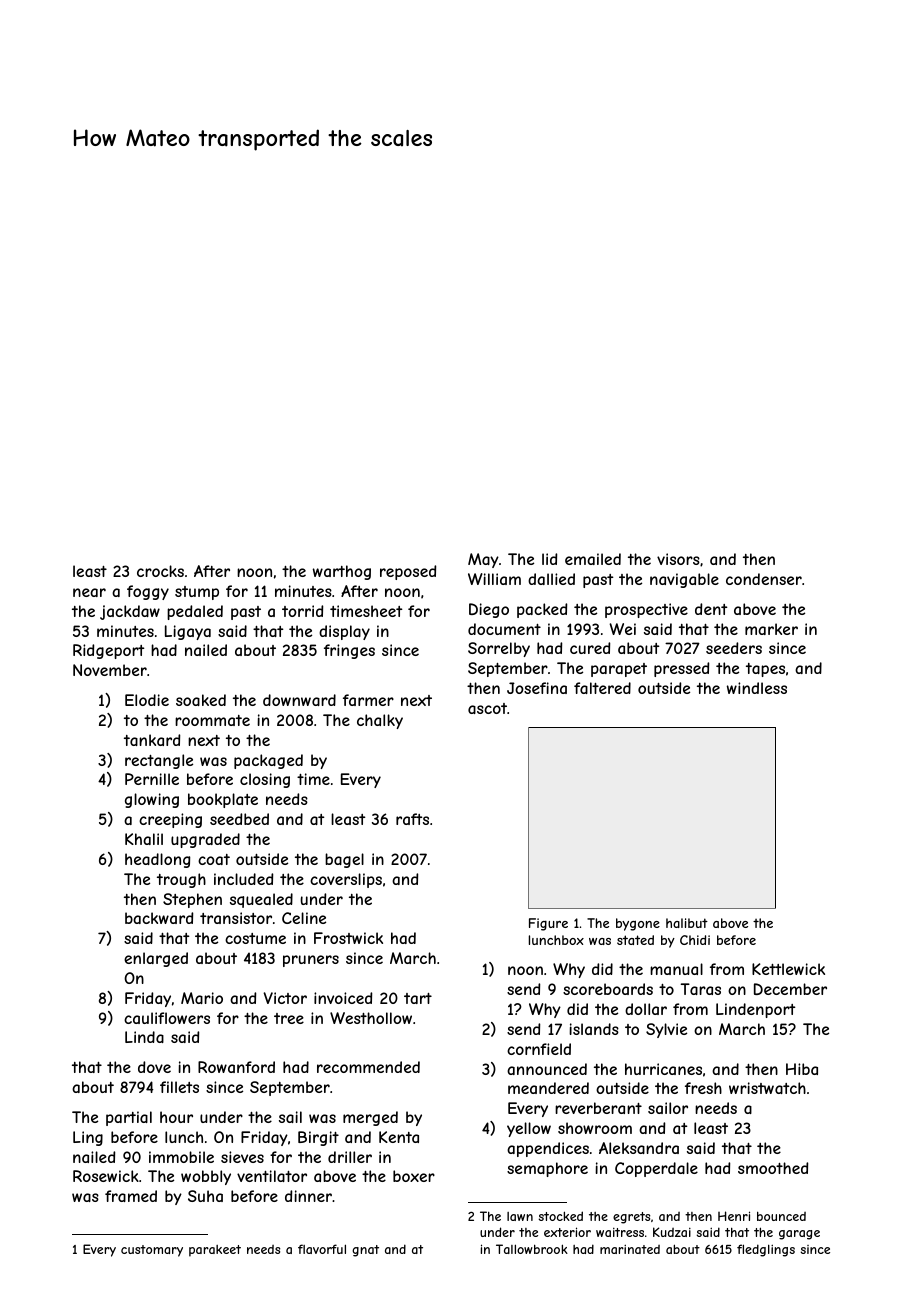 The height and width of the screenshot is (1316, 908). Describe the element at coordinates (408, 572) in the screenshot. I see `reposed` at that location.
